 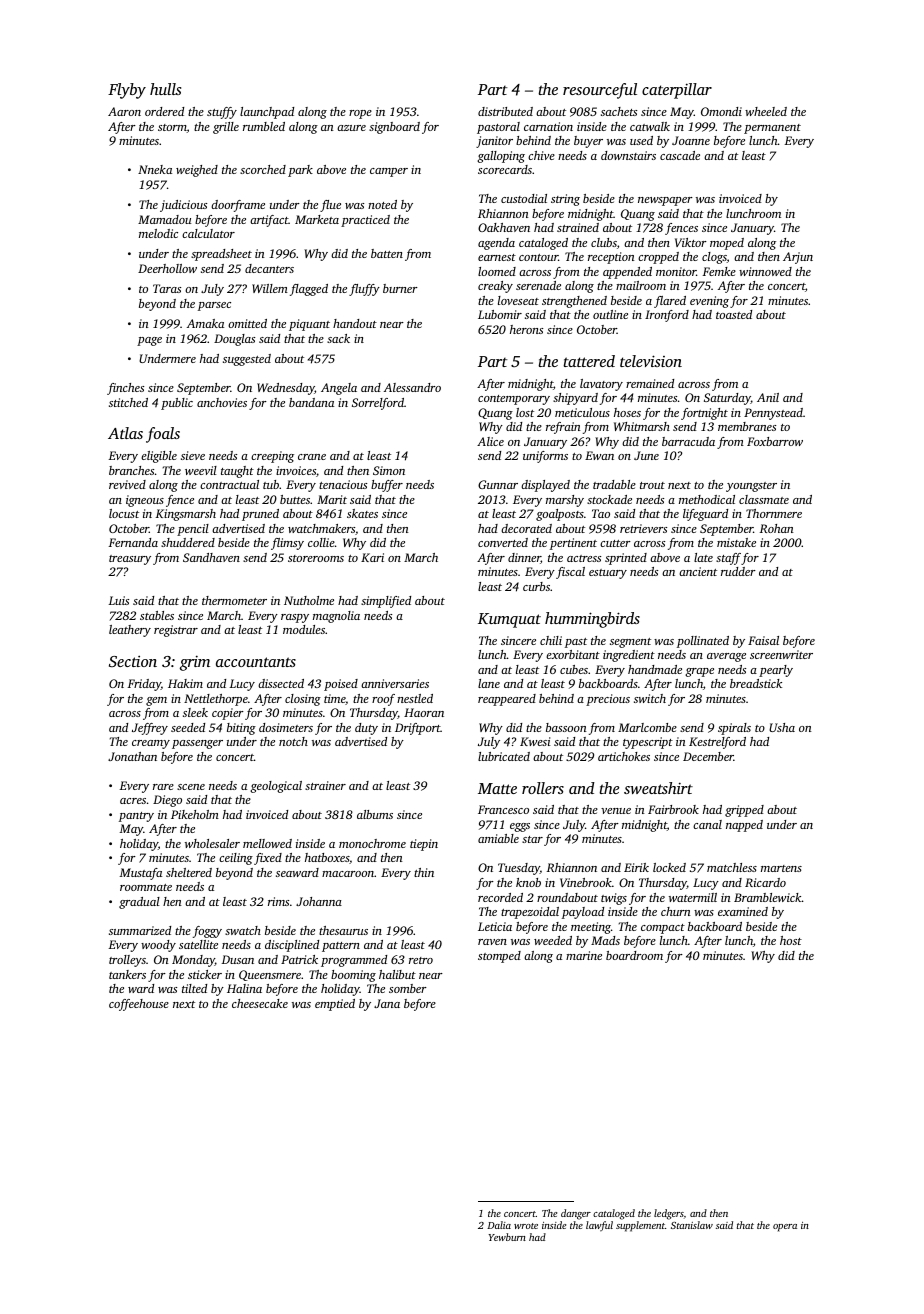 What do you see at coordinates (545, 486) in the page?
I see `displayed` at bounding box center [545, 486].
